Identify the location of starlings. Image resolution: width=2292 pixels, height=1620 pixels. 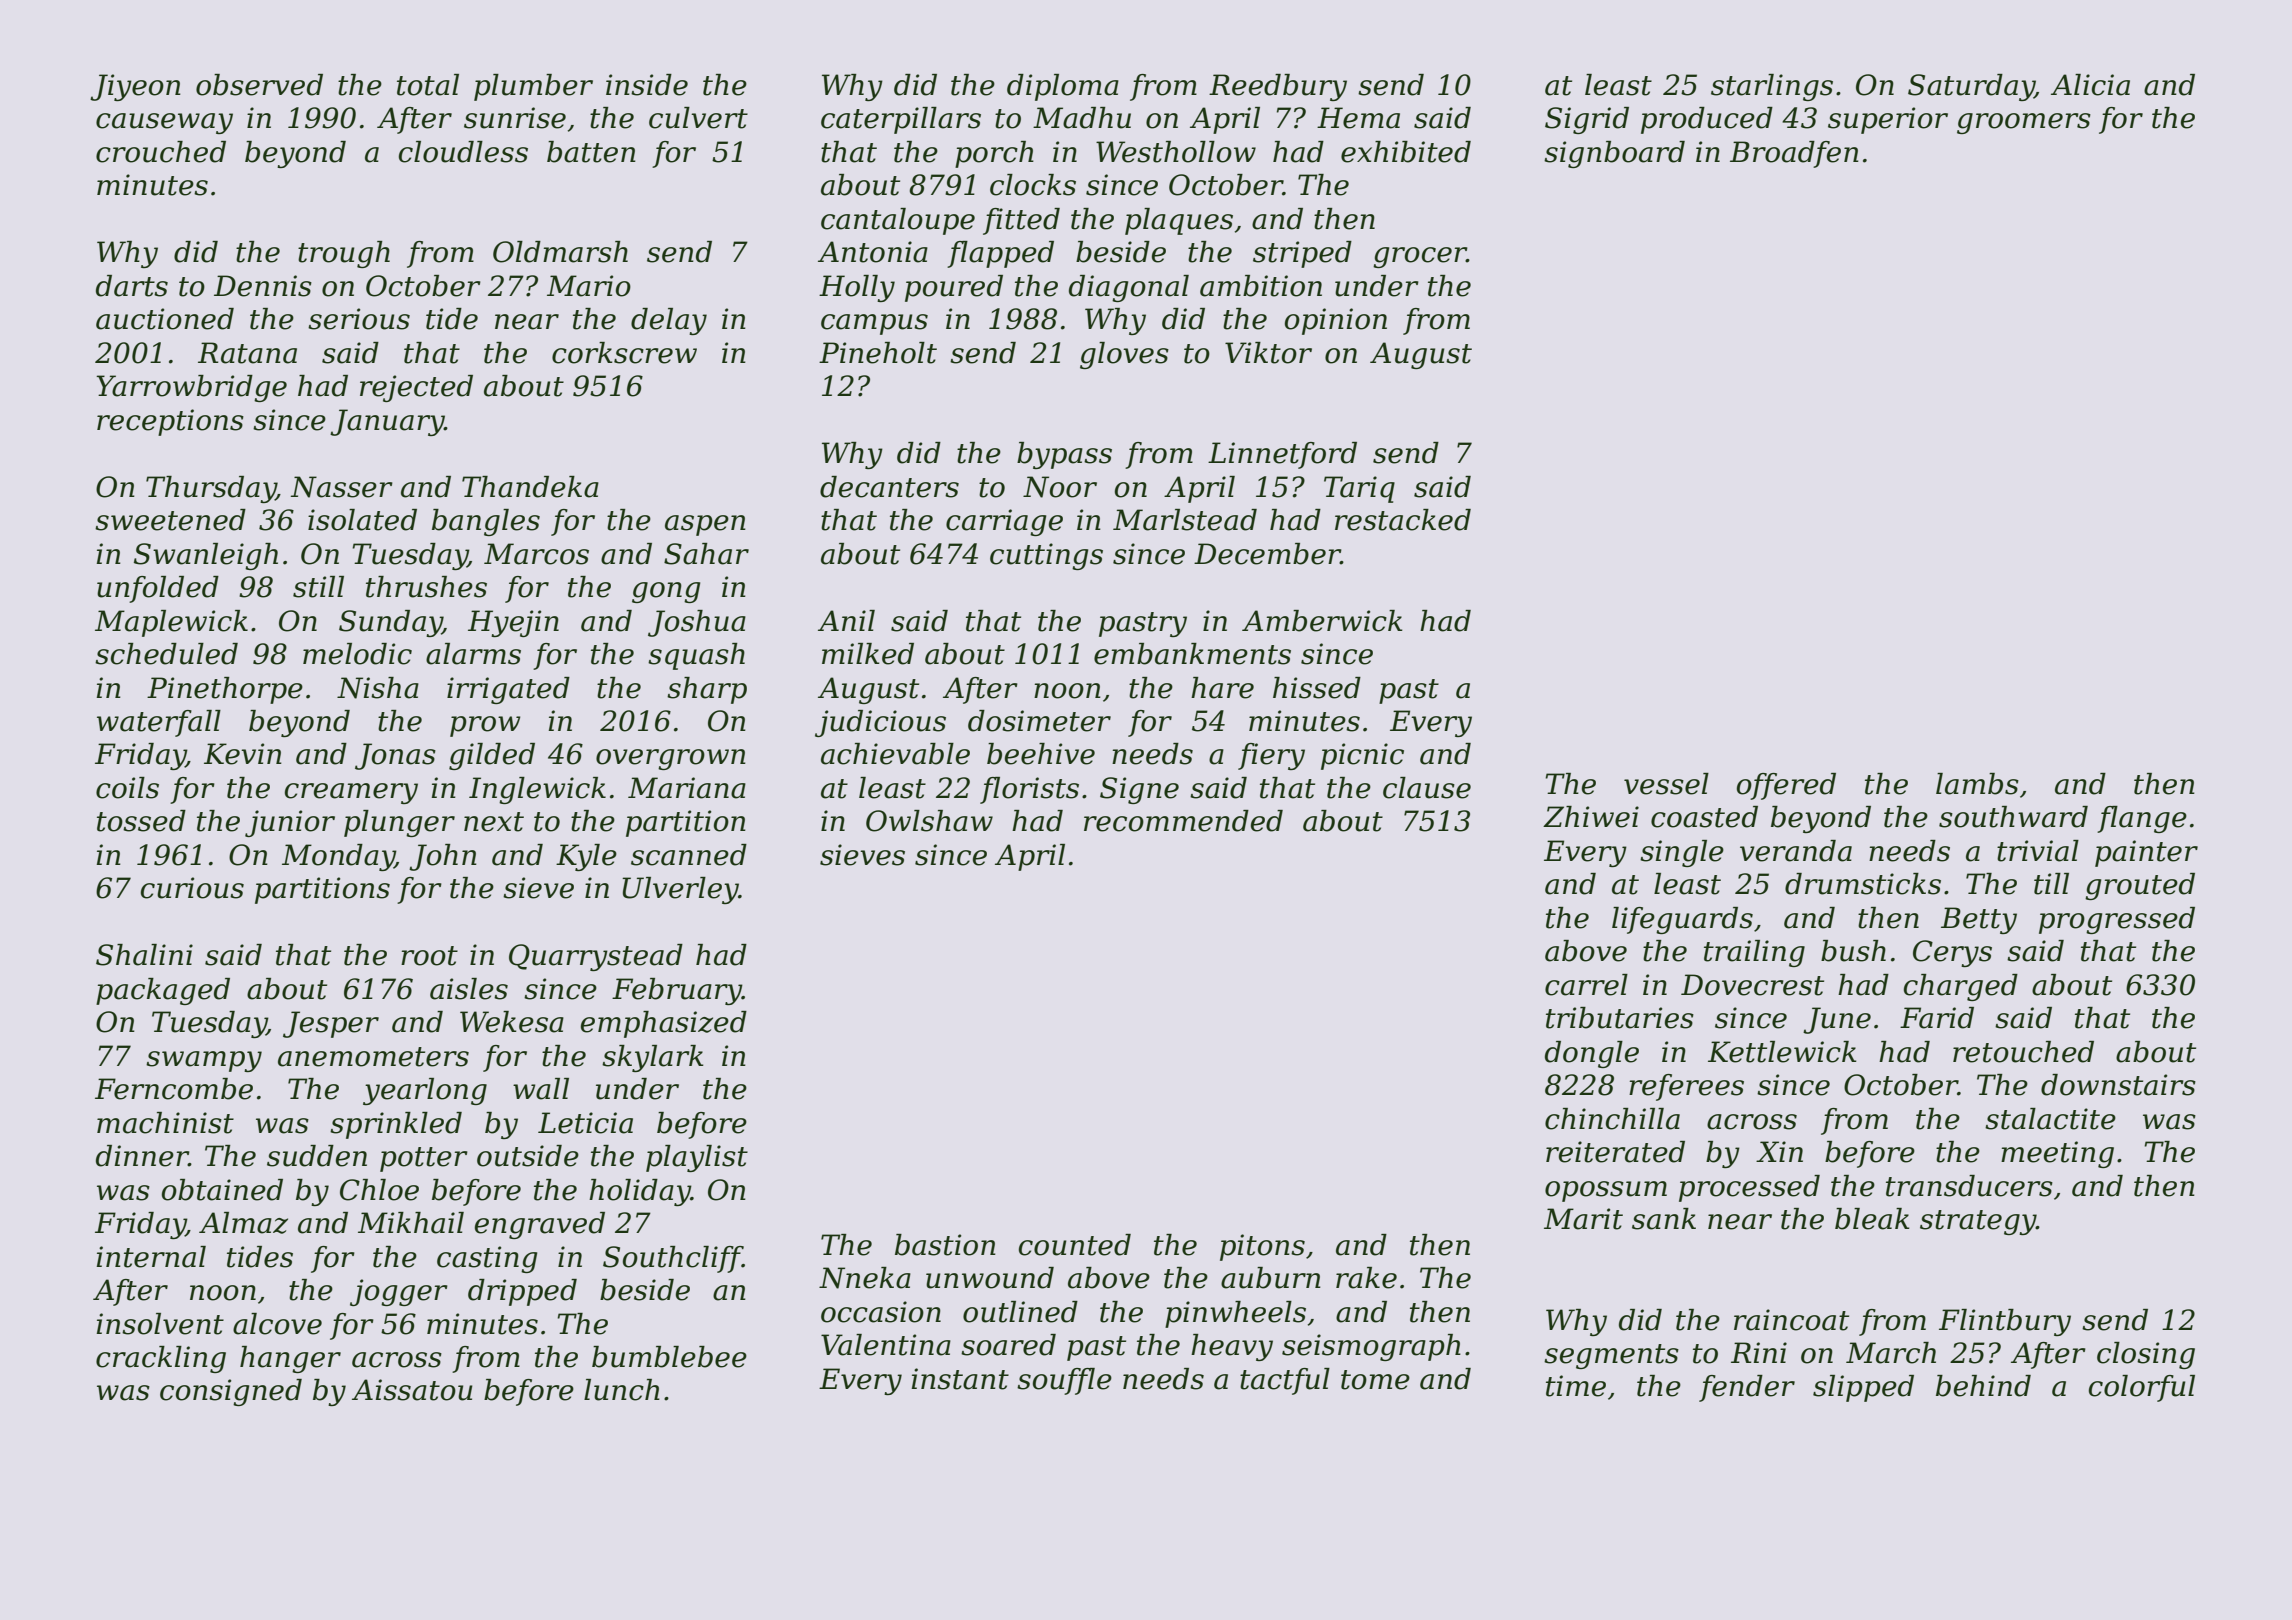
(1772, 87).
